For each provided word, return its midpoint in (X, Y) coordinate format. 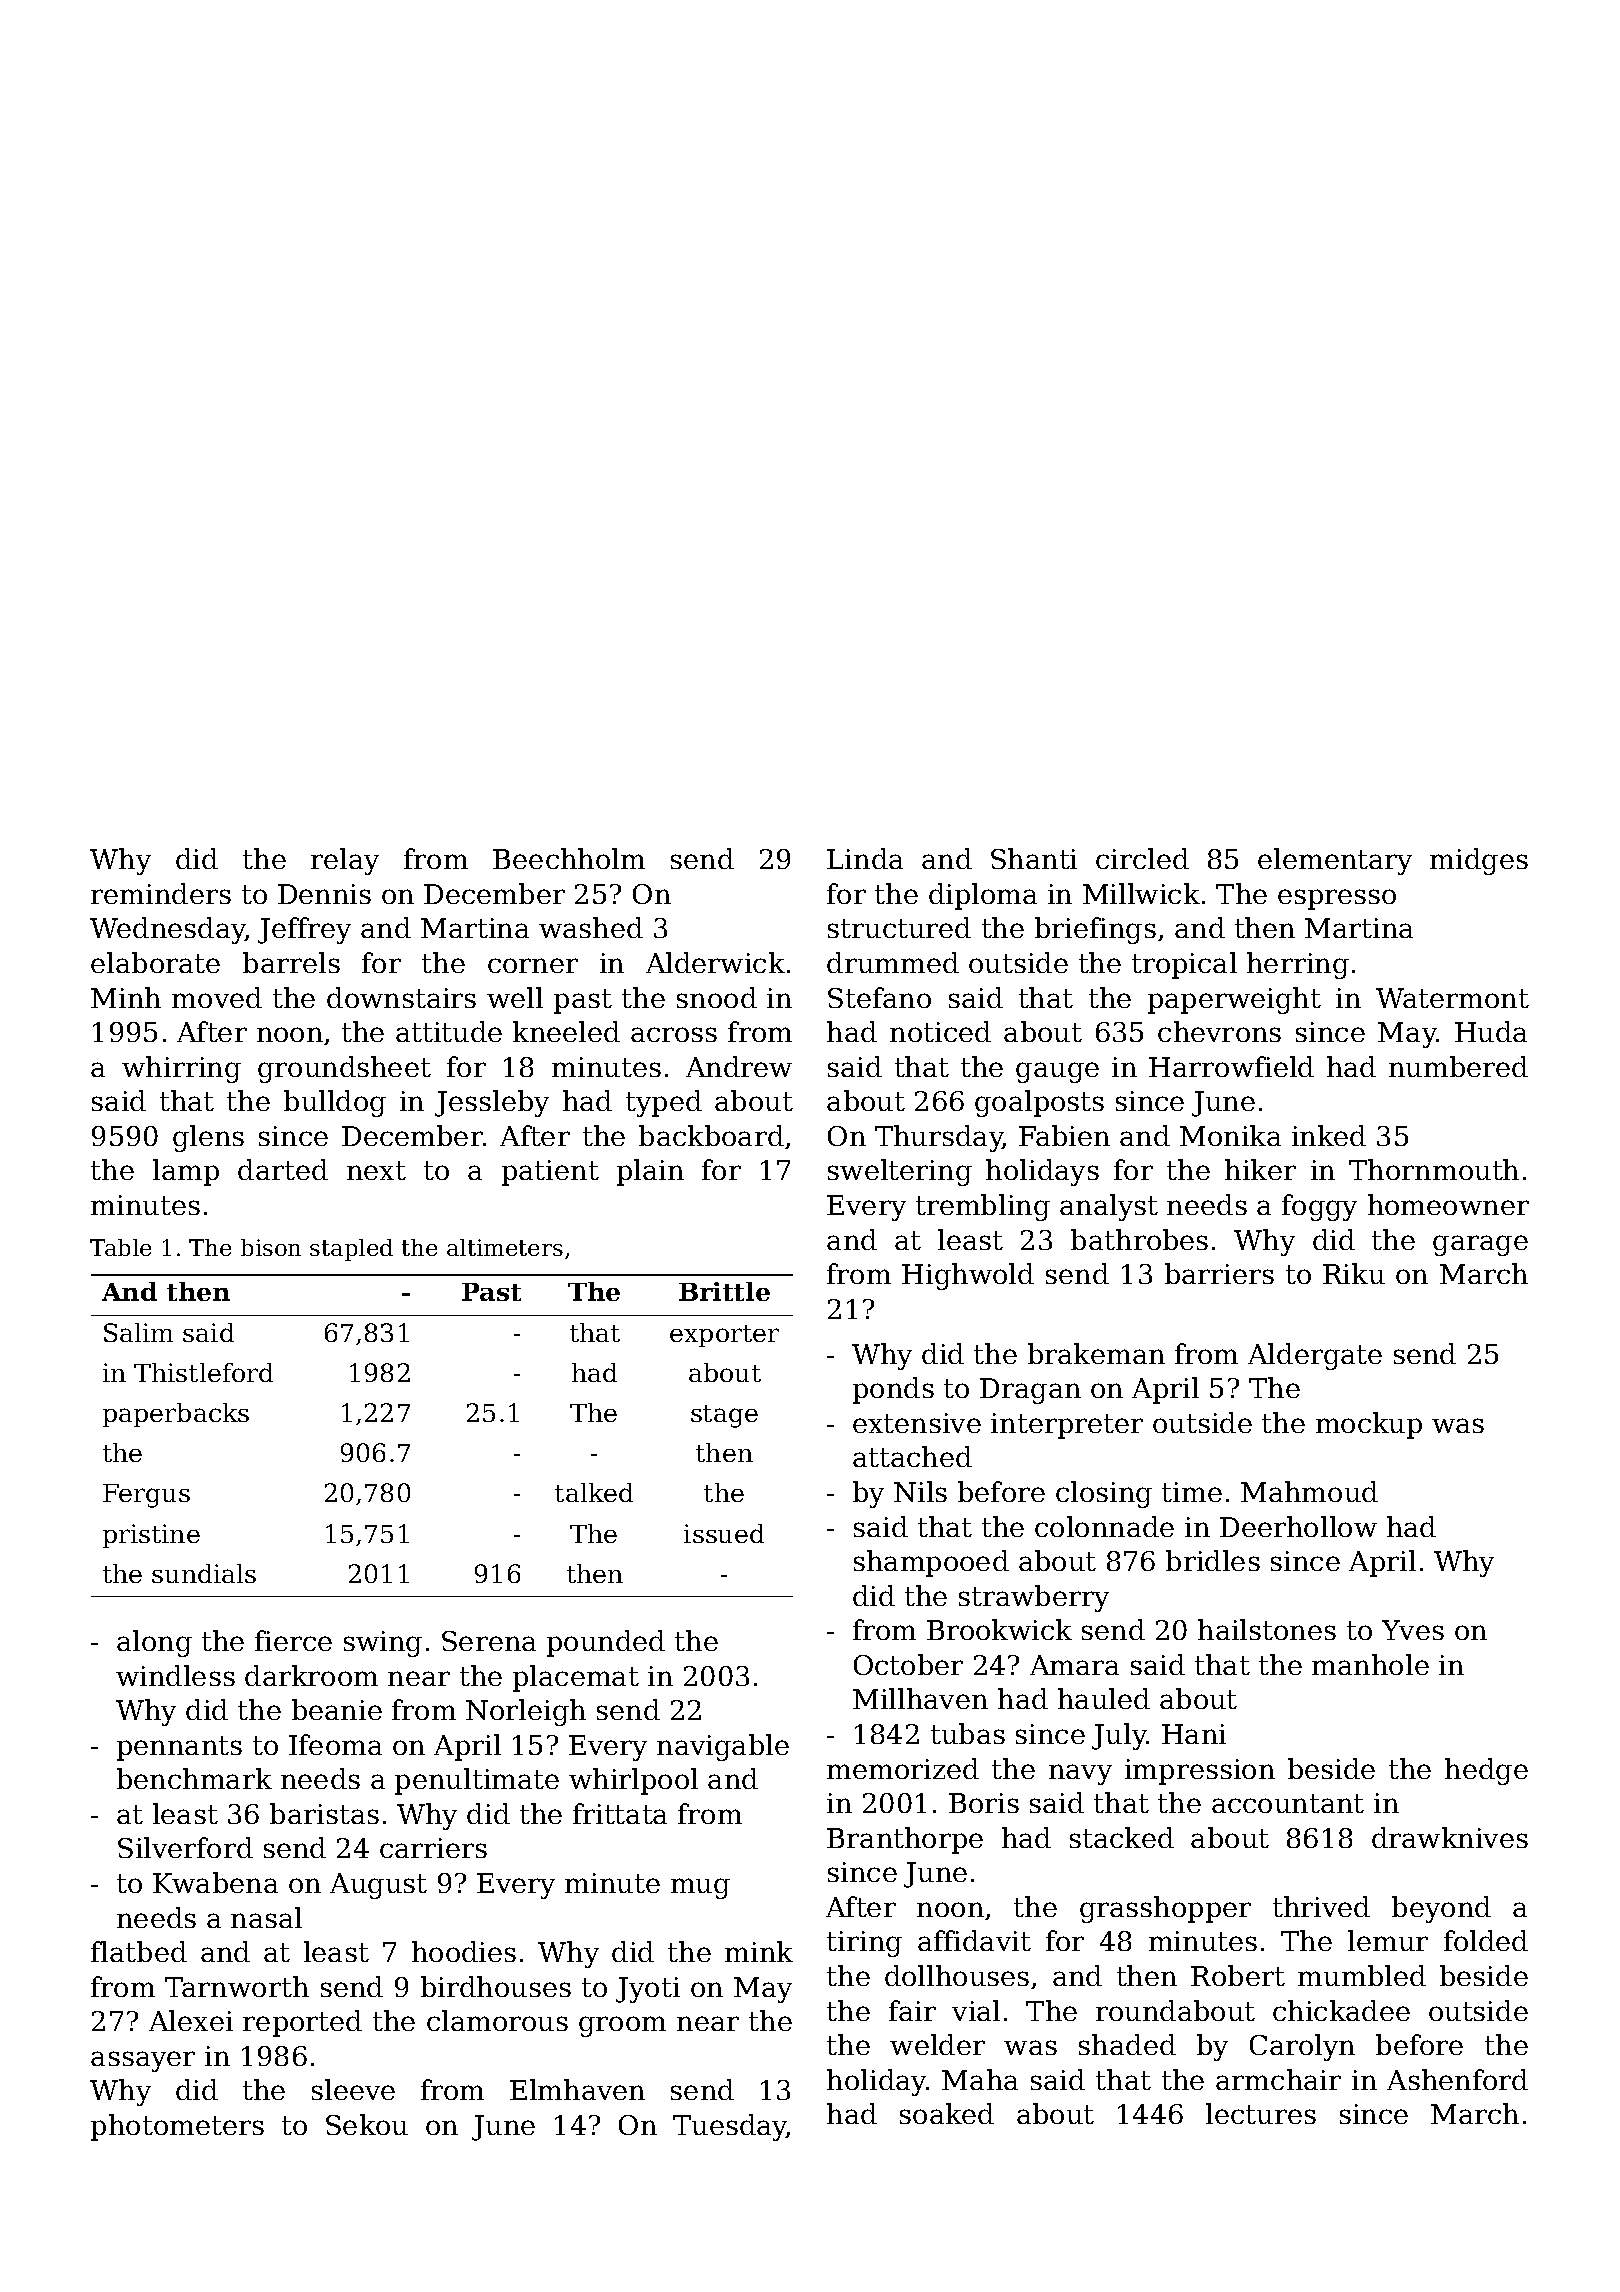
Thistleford (203, 1372)
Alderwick (715, 962)
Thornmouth (1434, 1169)
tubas (968, 1733)
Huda (1491, 1031)
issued (724, 1533)
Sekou (367, 2124)
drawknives (1450, 1837)
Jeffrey (304, 930)
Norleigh (526, 1712)
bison (271, 1247)
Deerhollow (1298, 1526)
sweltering (900, 1172)
